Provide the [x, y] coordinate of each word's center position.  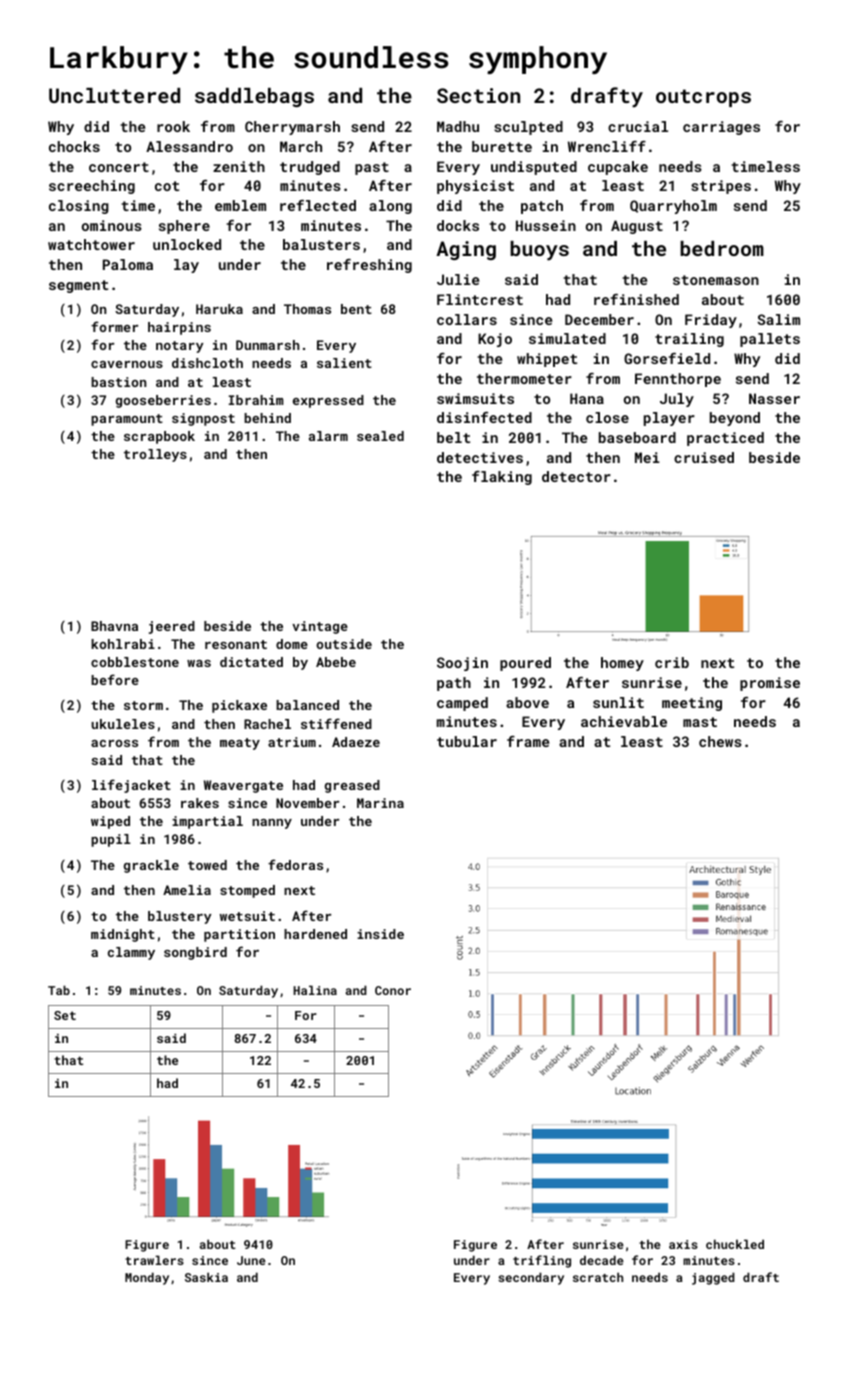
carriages [721, 128]
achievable [624, 721]
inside [380, 934]
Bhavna [114, 626]
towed [207, 865]
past [372, 168]
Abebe [336, 662]
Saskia [206, 1277]
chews [720, 741]
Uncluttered [114, 95]
